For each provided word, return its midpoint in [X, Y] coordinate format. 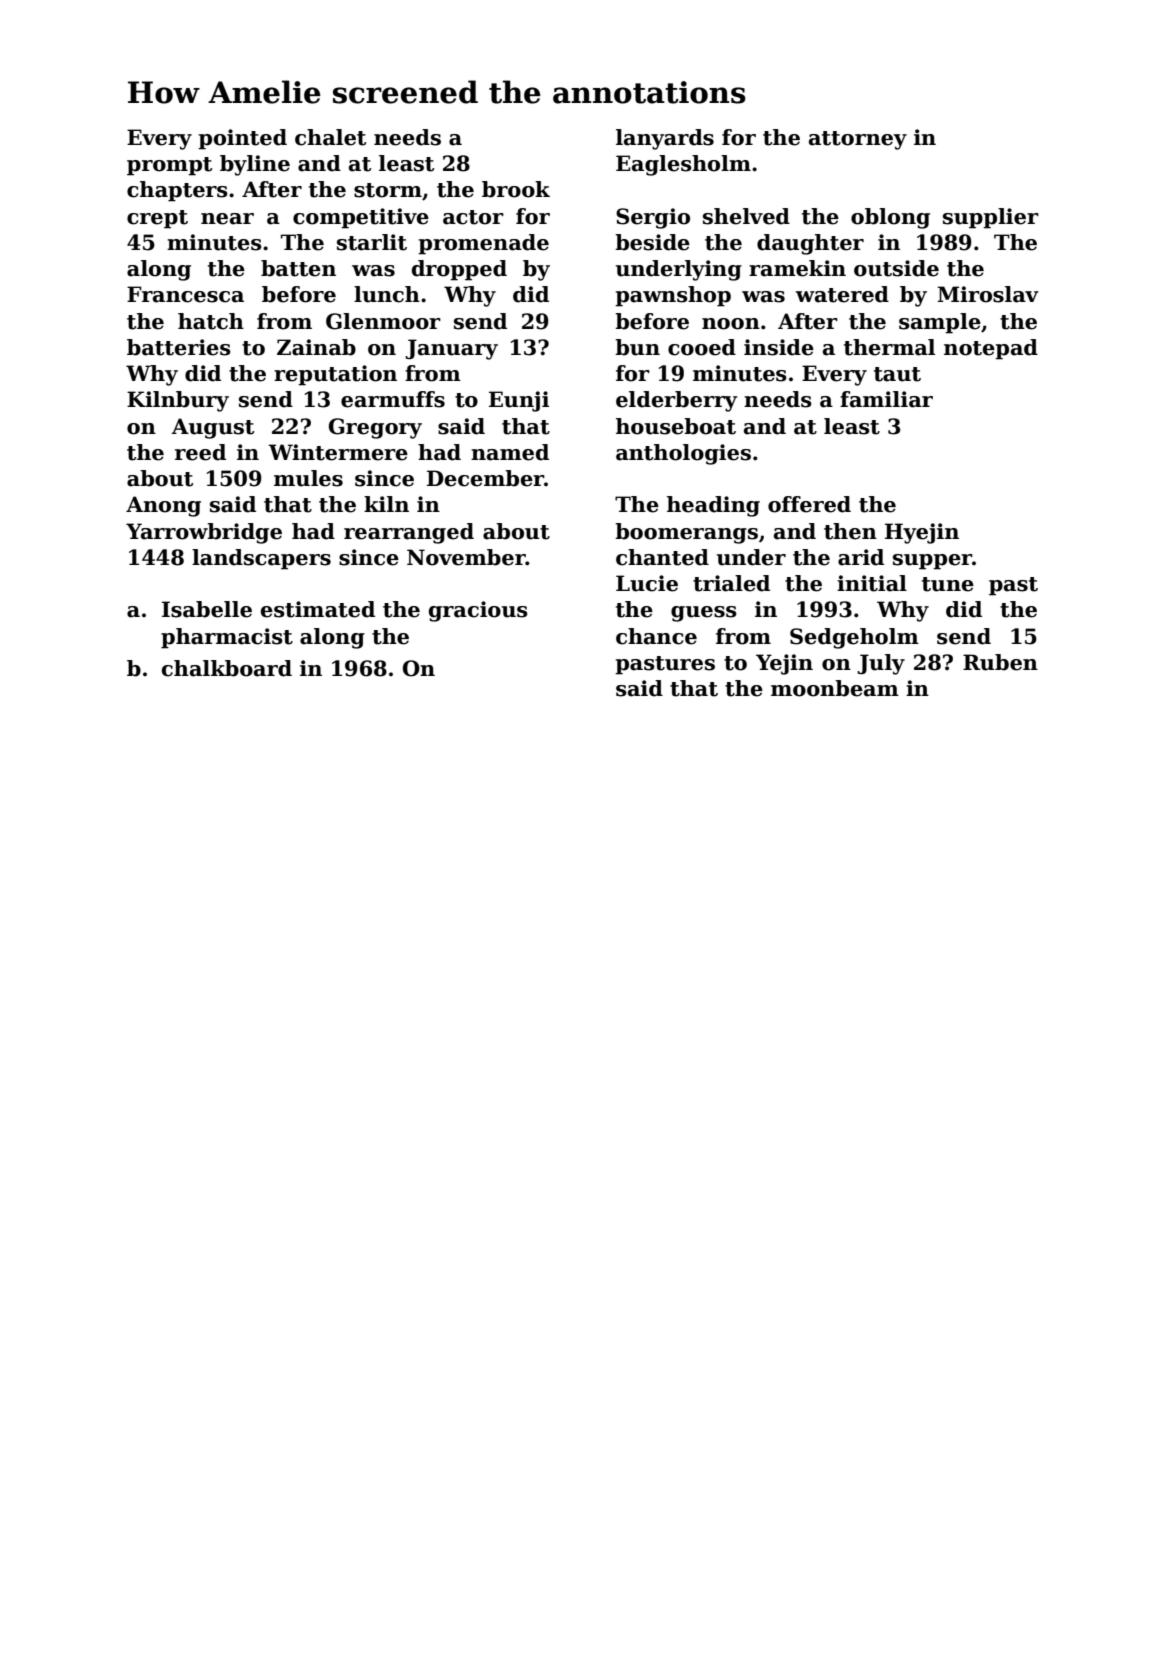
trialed [731, 583]
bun [637, 347]
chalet [330, 137]
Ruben [1000, 662]
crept [157, 219]
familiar [886, 399]
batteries [179, 347]
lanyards [665, 139]
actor [473, 217]
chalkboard [227, 668]
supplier [991, 218]
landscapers [261, 559]
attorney [858, 140]
